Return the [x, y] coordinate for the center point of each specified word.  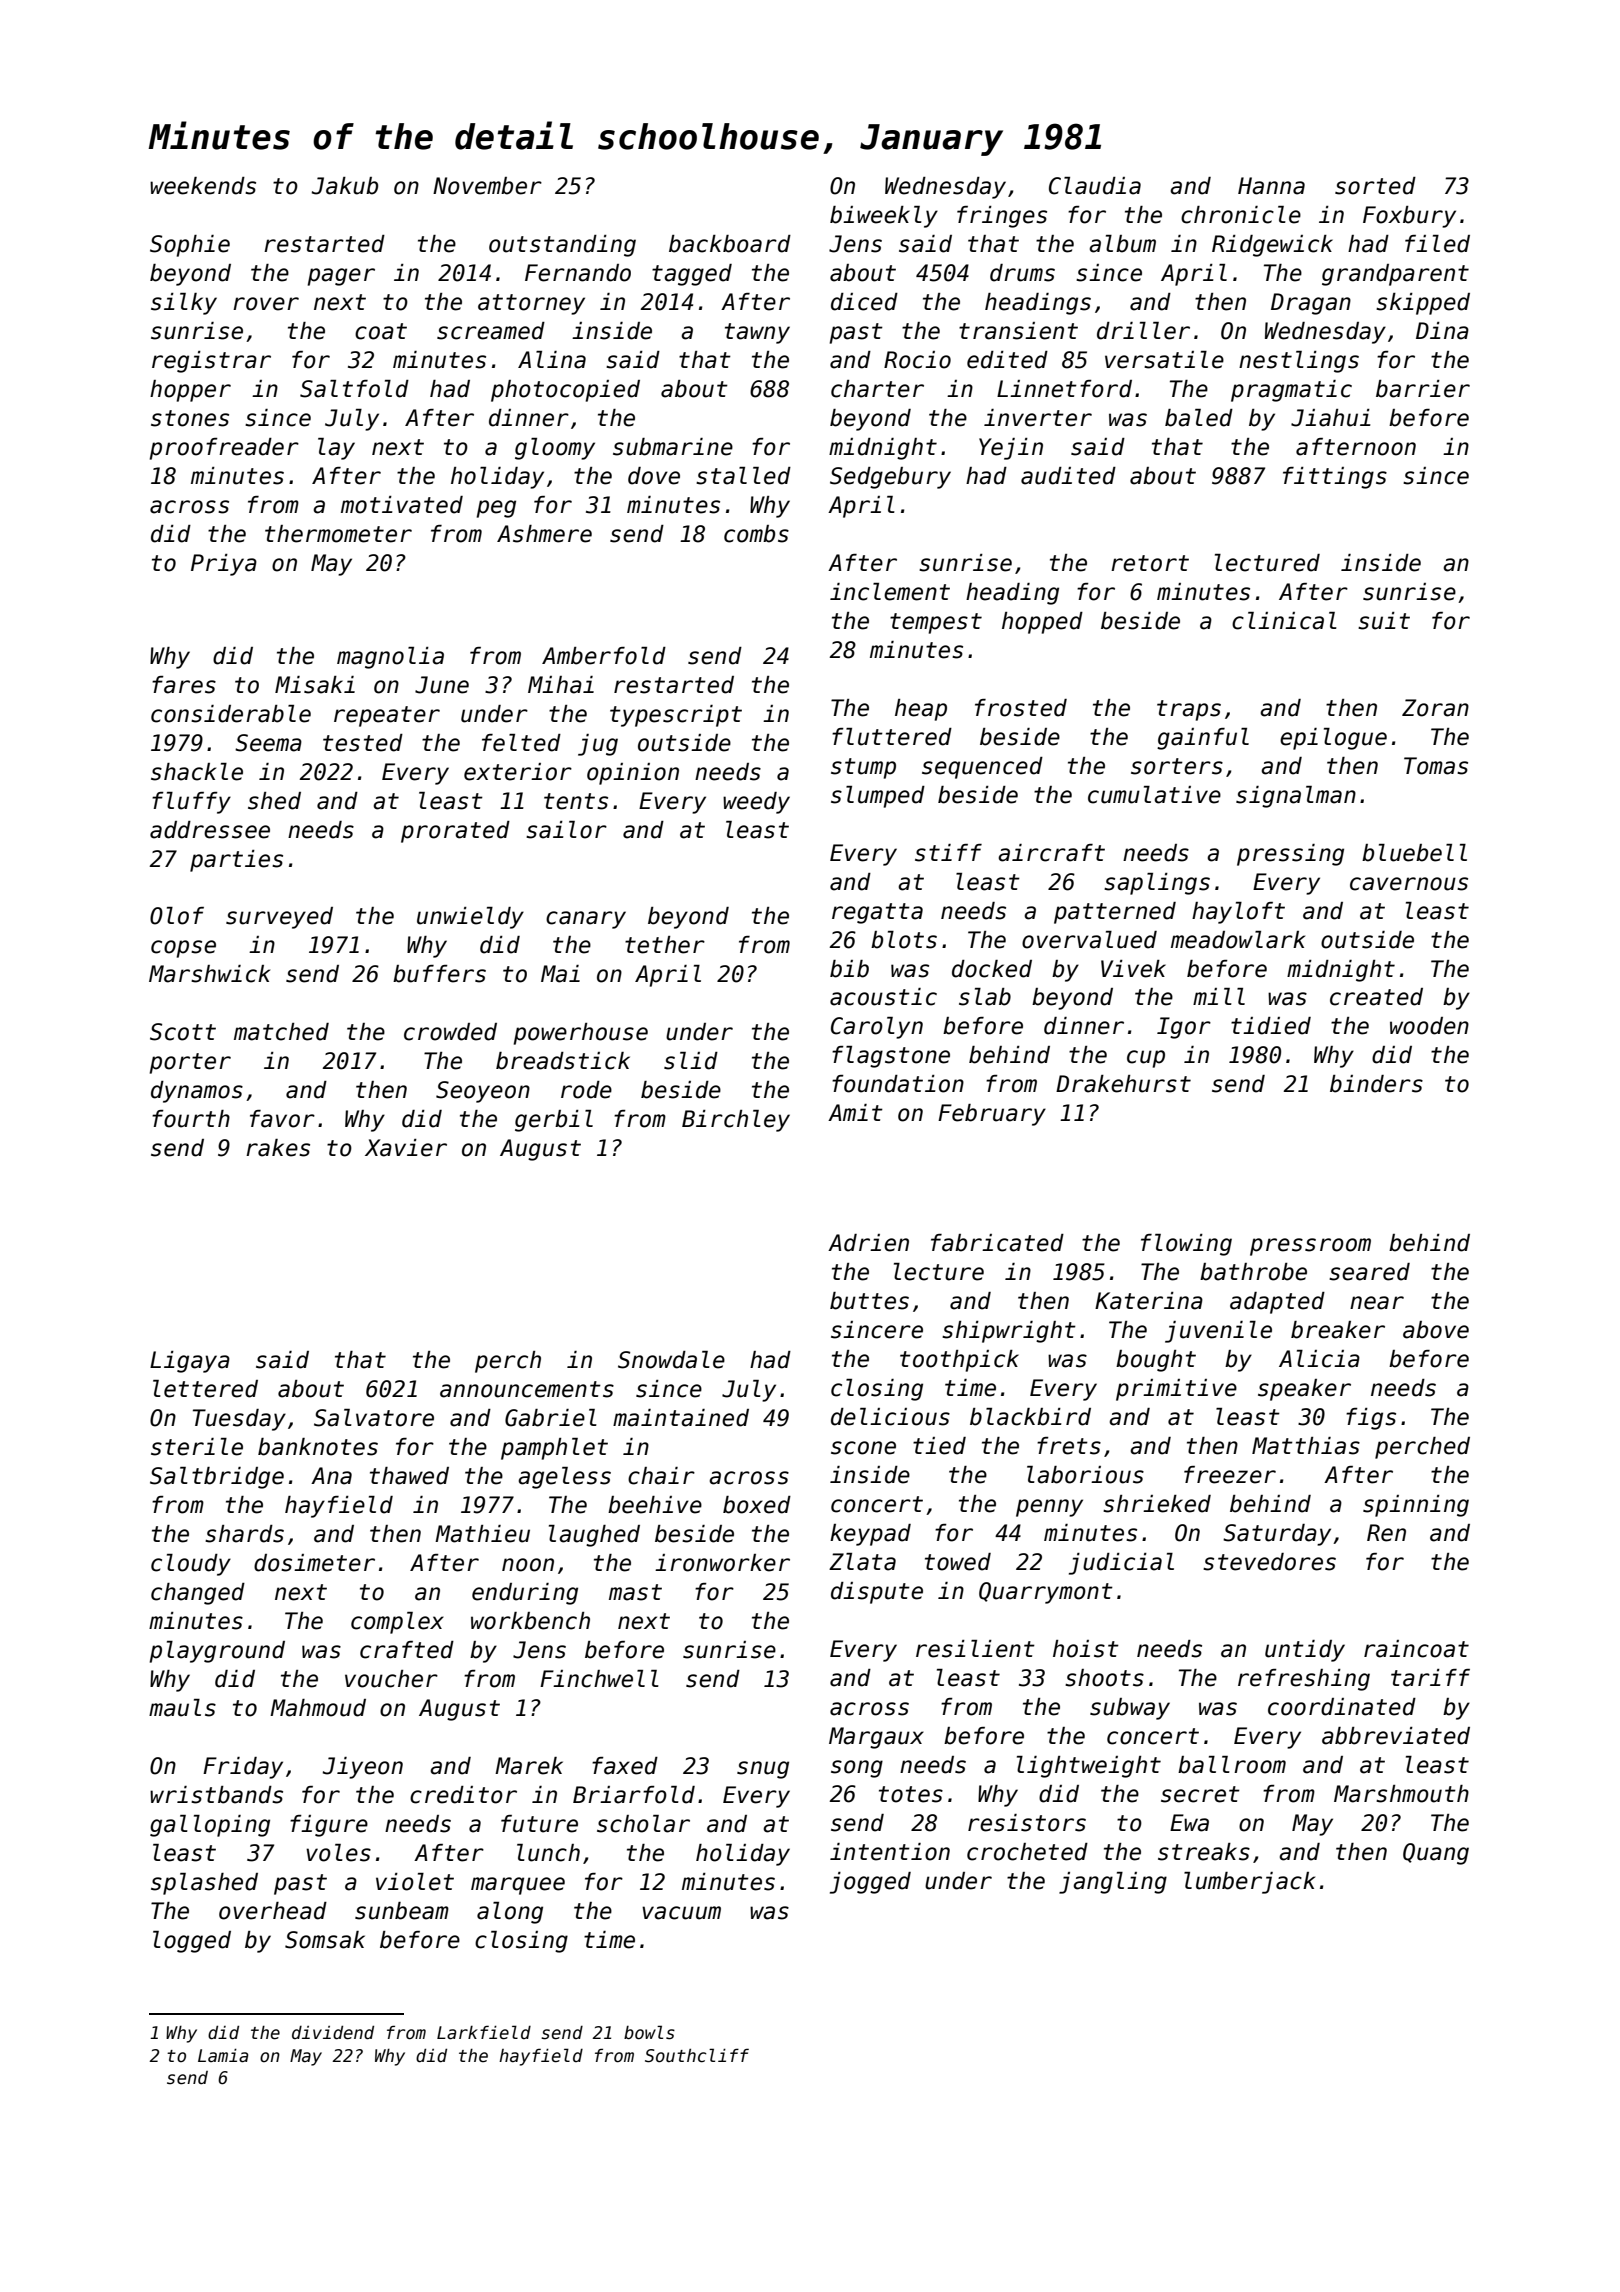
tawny [757, 333]
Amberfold [604, 656]
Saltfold [354, 389]
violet [415, 1882]
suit [1384, 621]
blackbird [1030, 1417]
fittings [1335, 478]
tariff [1430, 1678]
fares [184, 685]
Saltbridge [217, 1478]
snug [763, 1770]
